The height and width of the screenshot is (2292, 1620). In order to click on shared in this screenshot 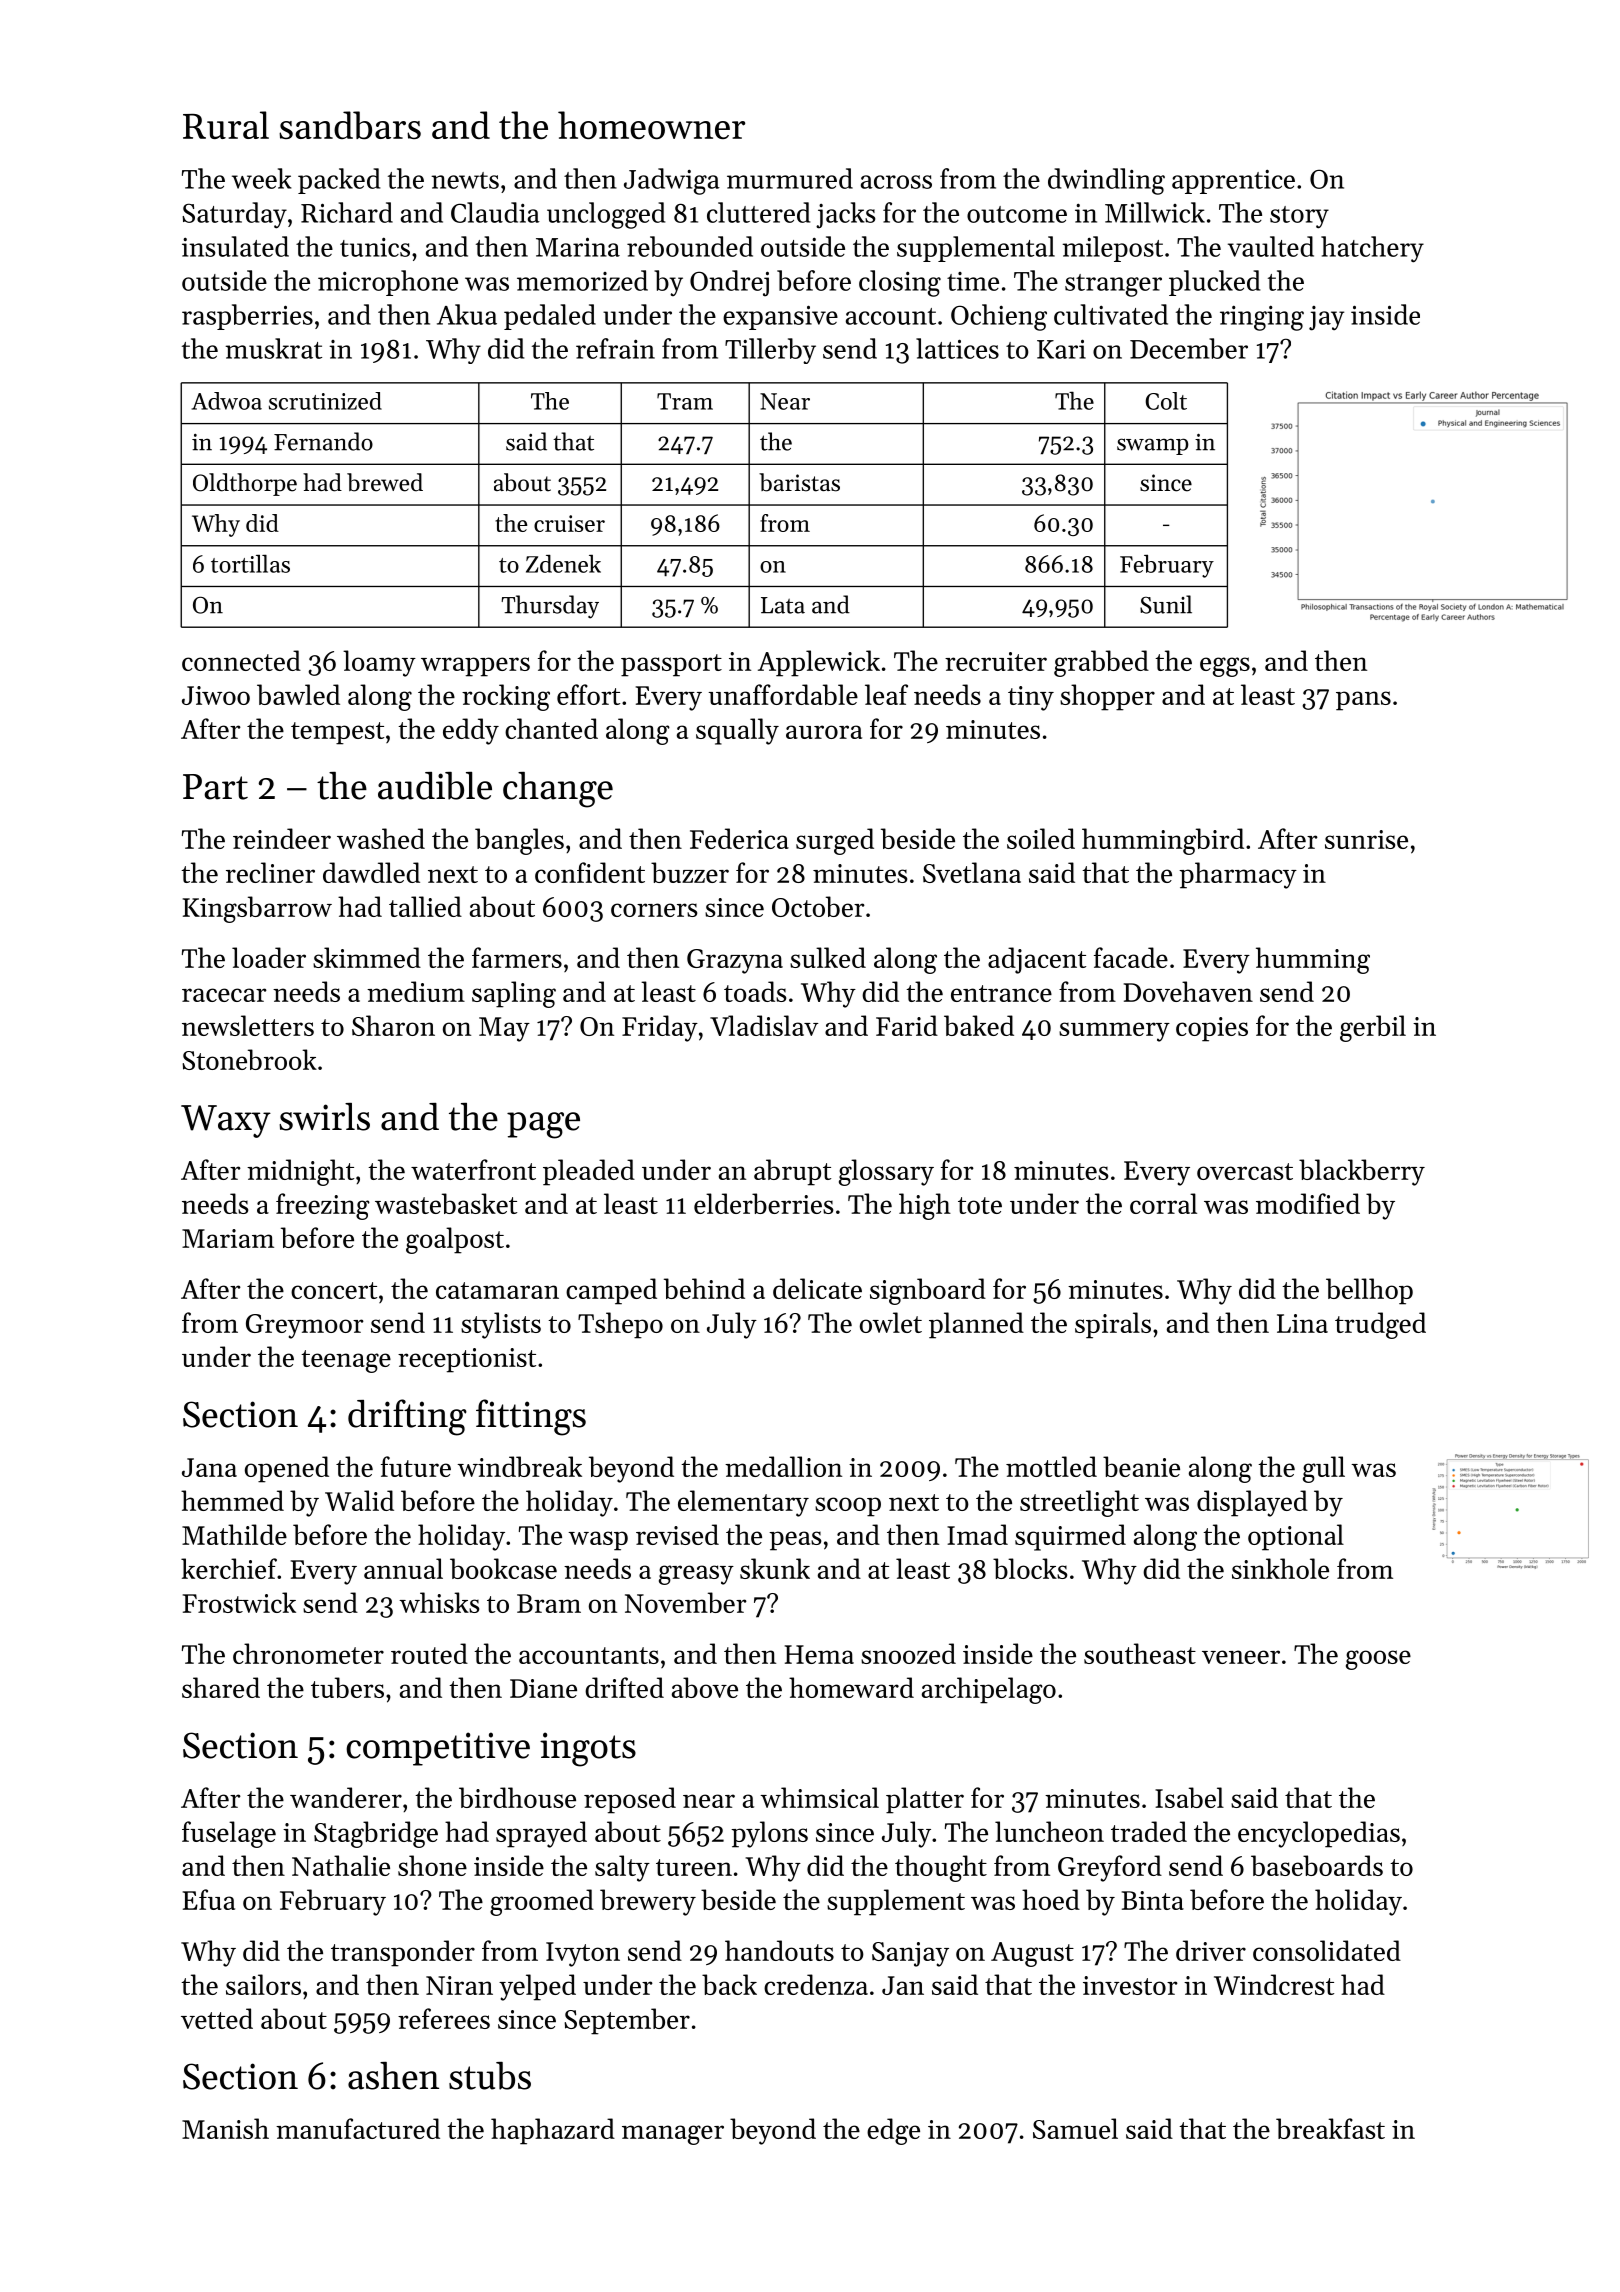, I will do `click(221, 1687)`.
